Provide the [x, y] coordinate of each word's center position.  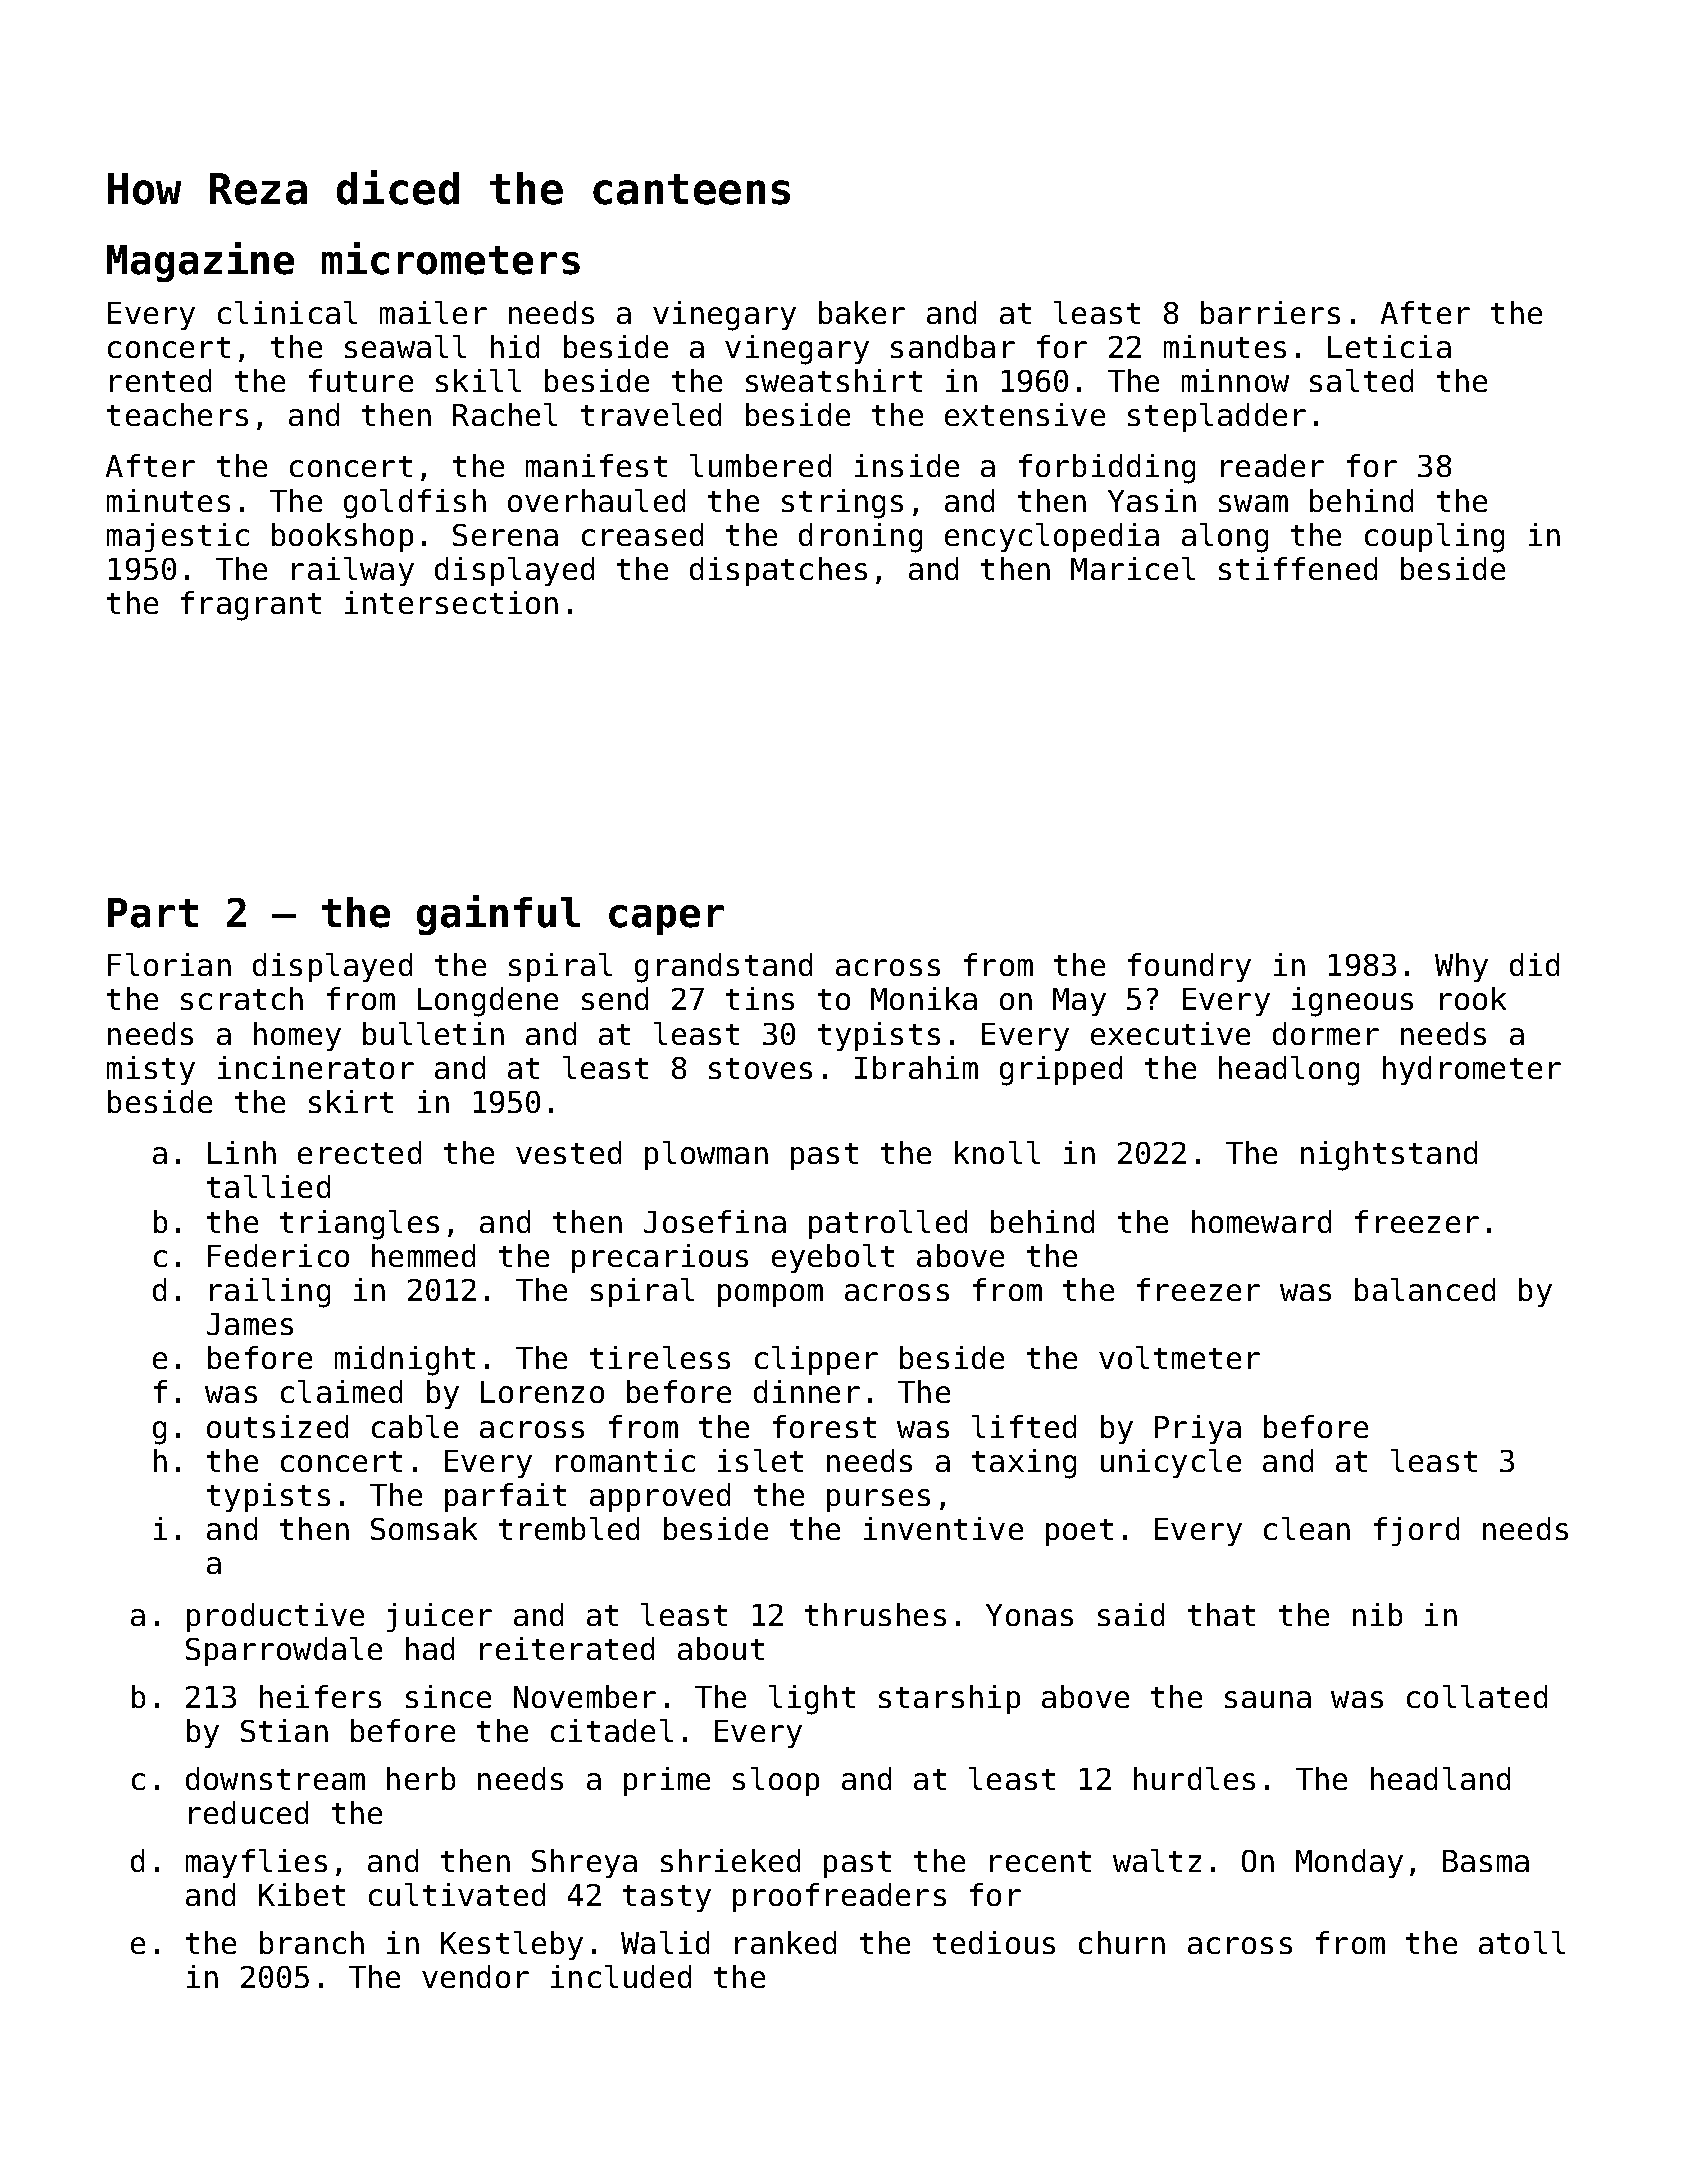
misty [151, 1070]
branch [312, 1942]
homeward [1261, 1221]
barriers [1270, 312]
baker [862, 312]
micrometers [451, 258]
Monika [924, 998]
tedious [994, 1942]
